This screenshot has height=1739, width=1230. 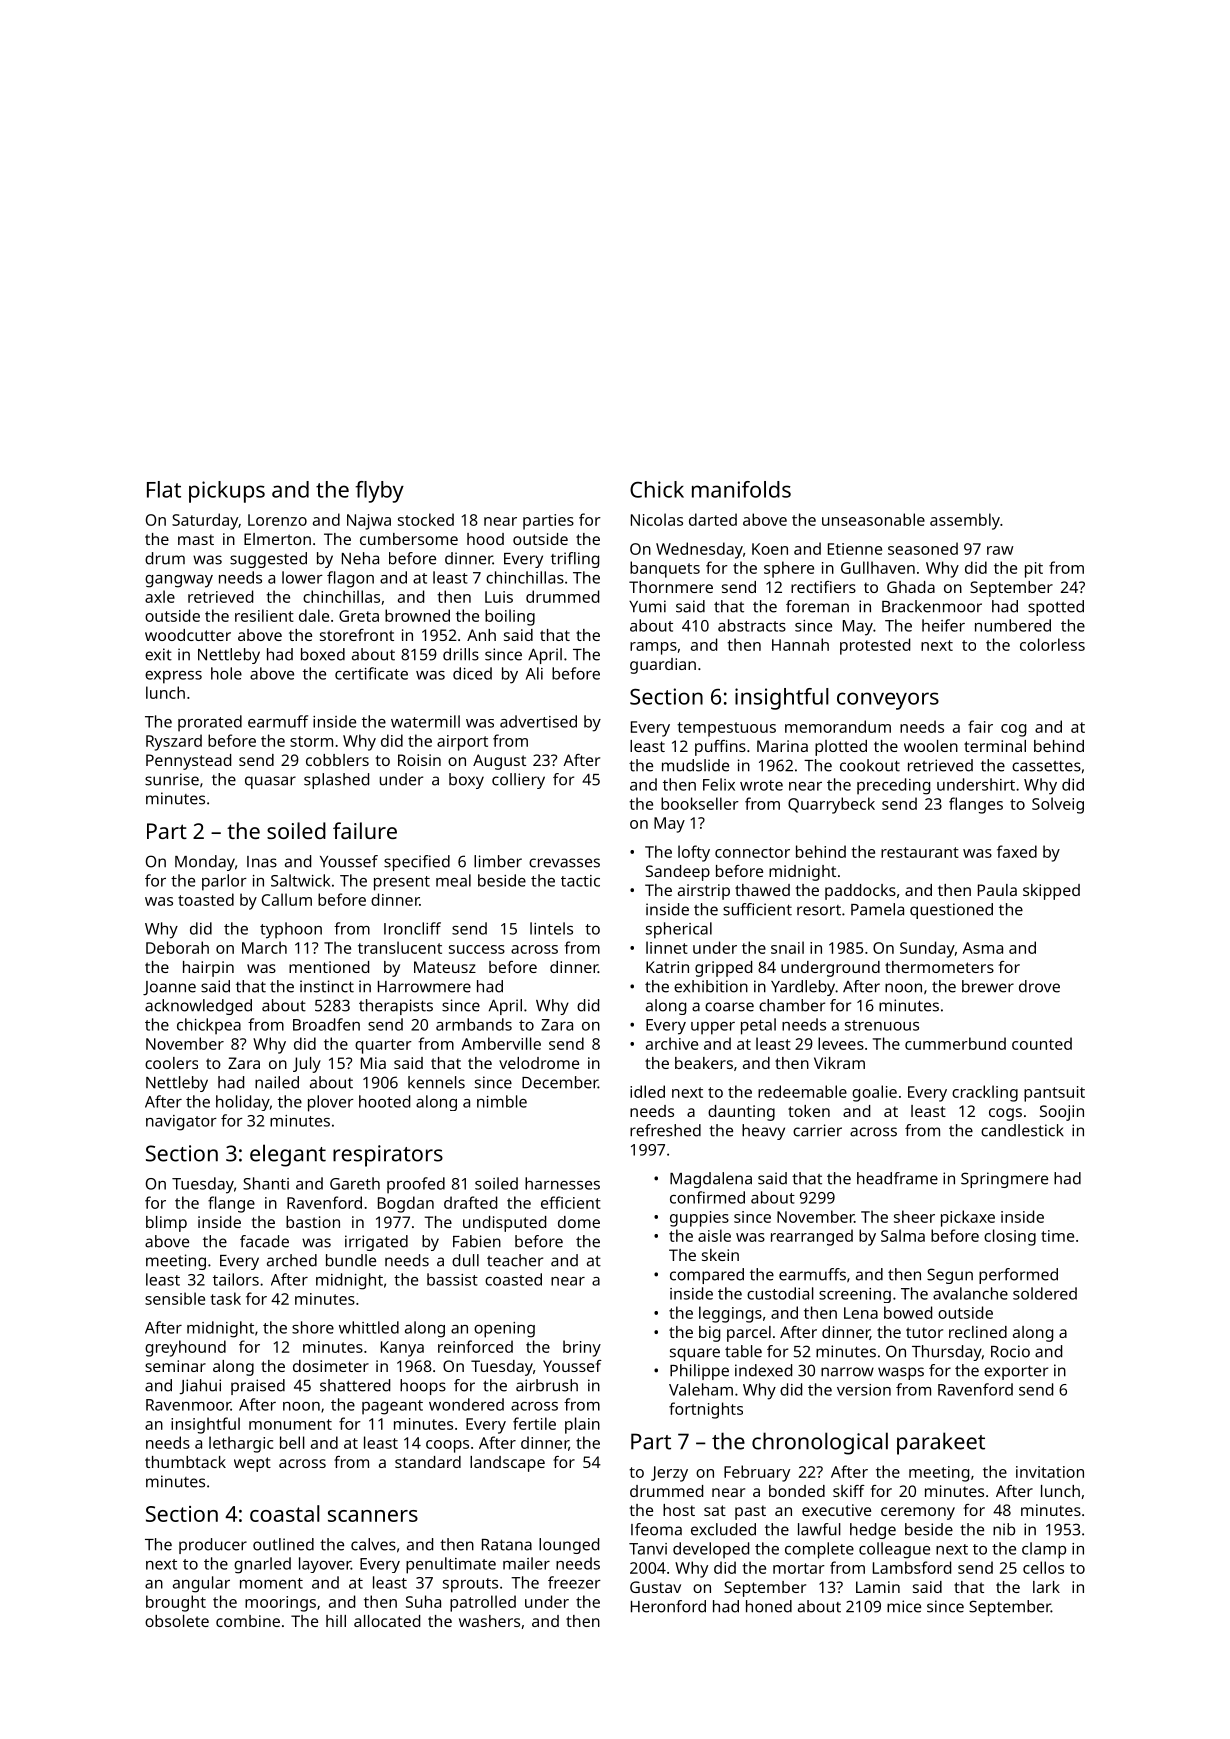 What do you see at coordinates (965, 521) in the screenshot?
I see `assembly` at bounding box center [965, 521].
